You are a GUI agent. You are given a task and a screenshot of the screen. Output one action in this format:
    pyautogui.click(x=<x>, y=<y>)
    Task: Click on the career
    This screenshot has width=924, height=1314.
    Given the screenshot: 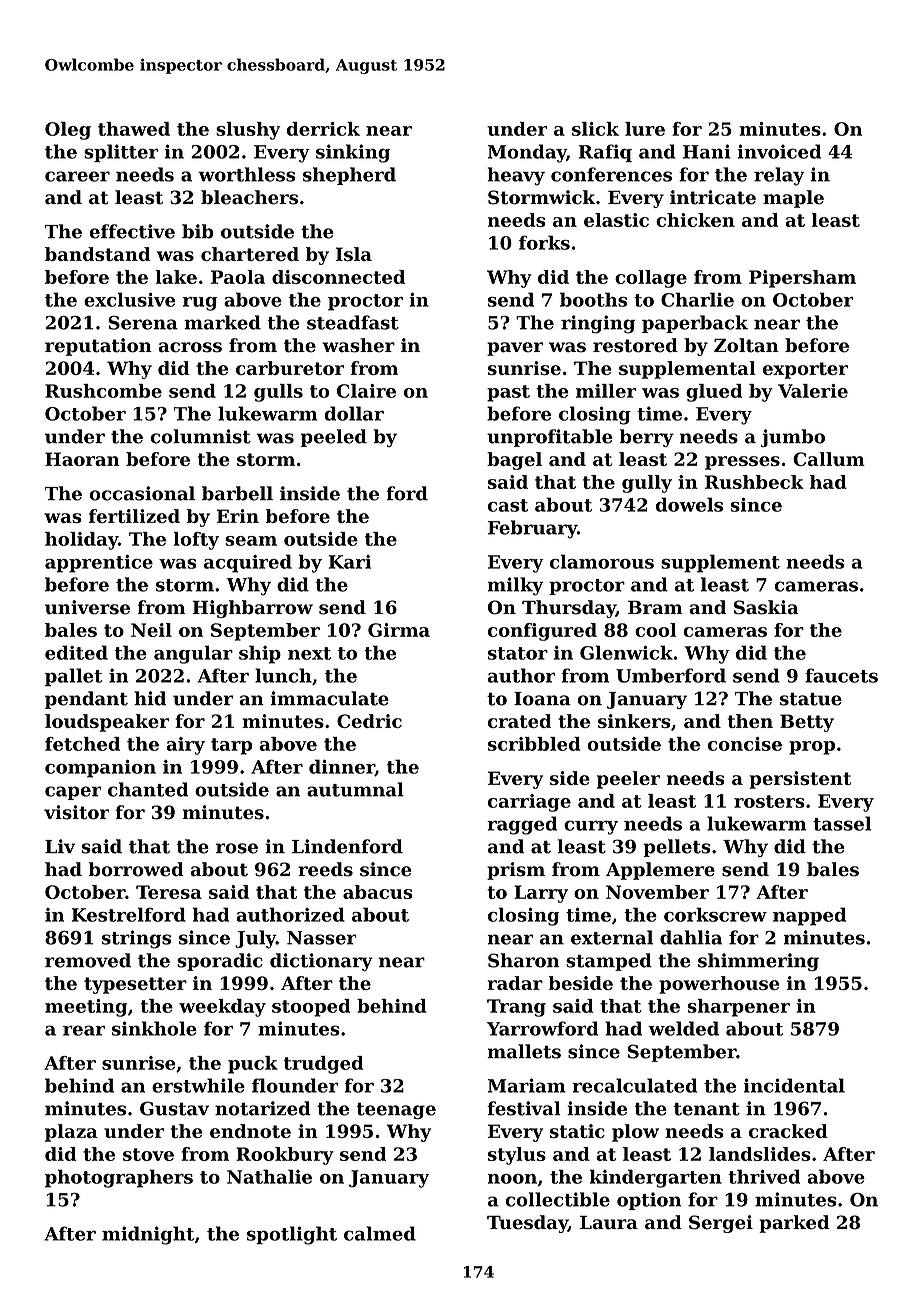 What is the action you would take?
    pyautogui.click(x=77, y=176)
